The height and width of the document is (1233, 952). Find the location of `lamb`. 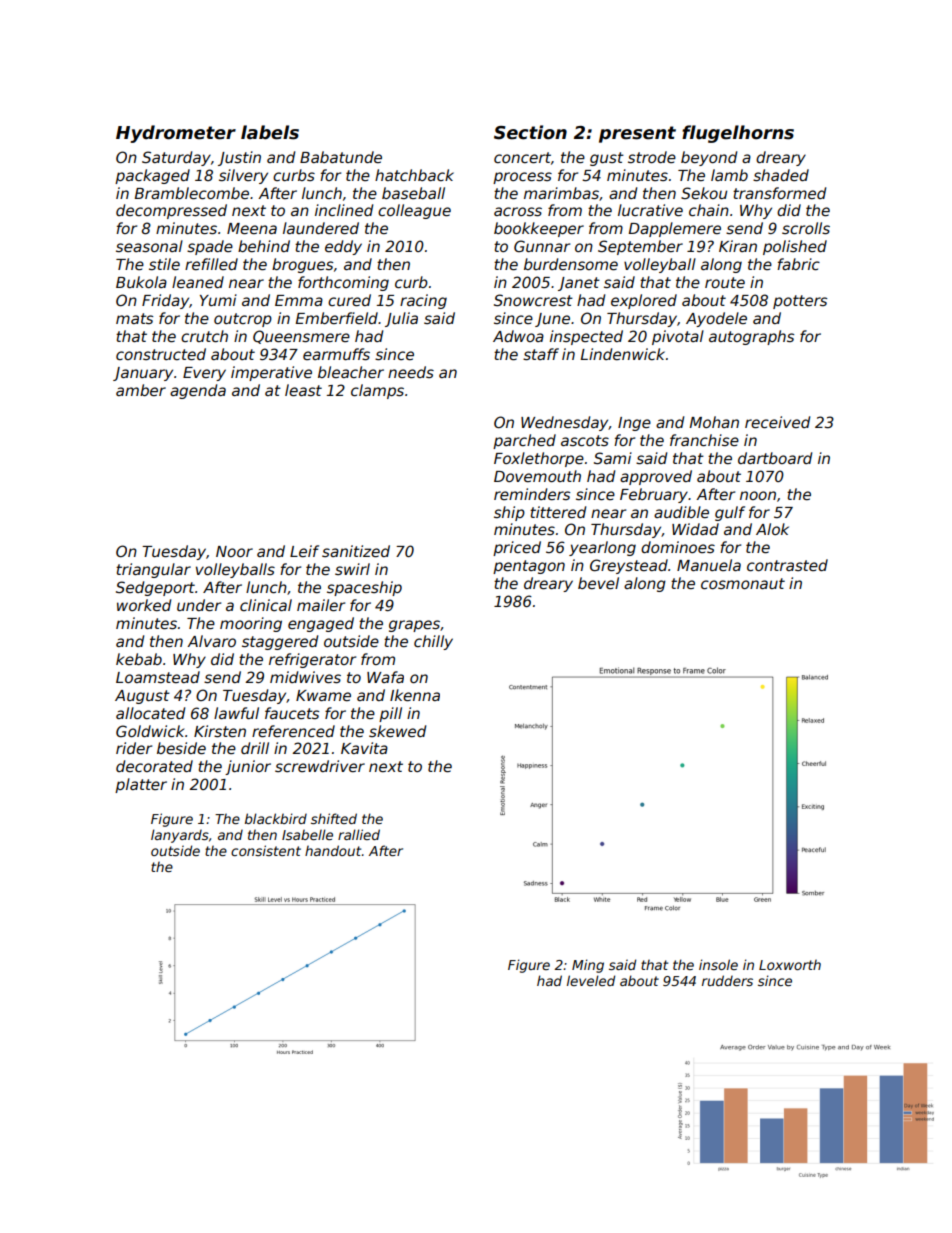

lamb is located at coordinates (729, 175).
